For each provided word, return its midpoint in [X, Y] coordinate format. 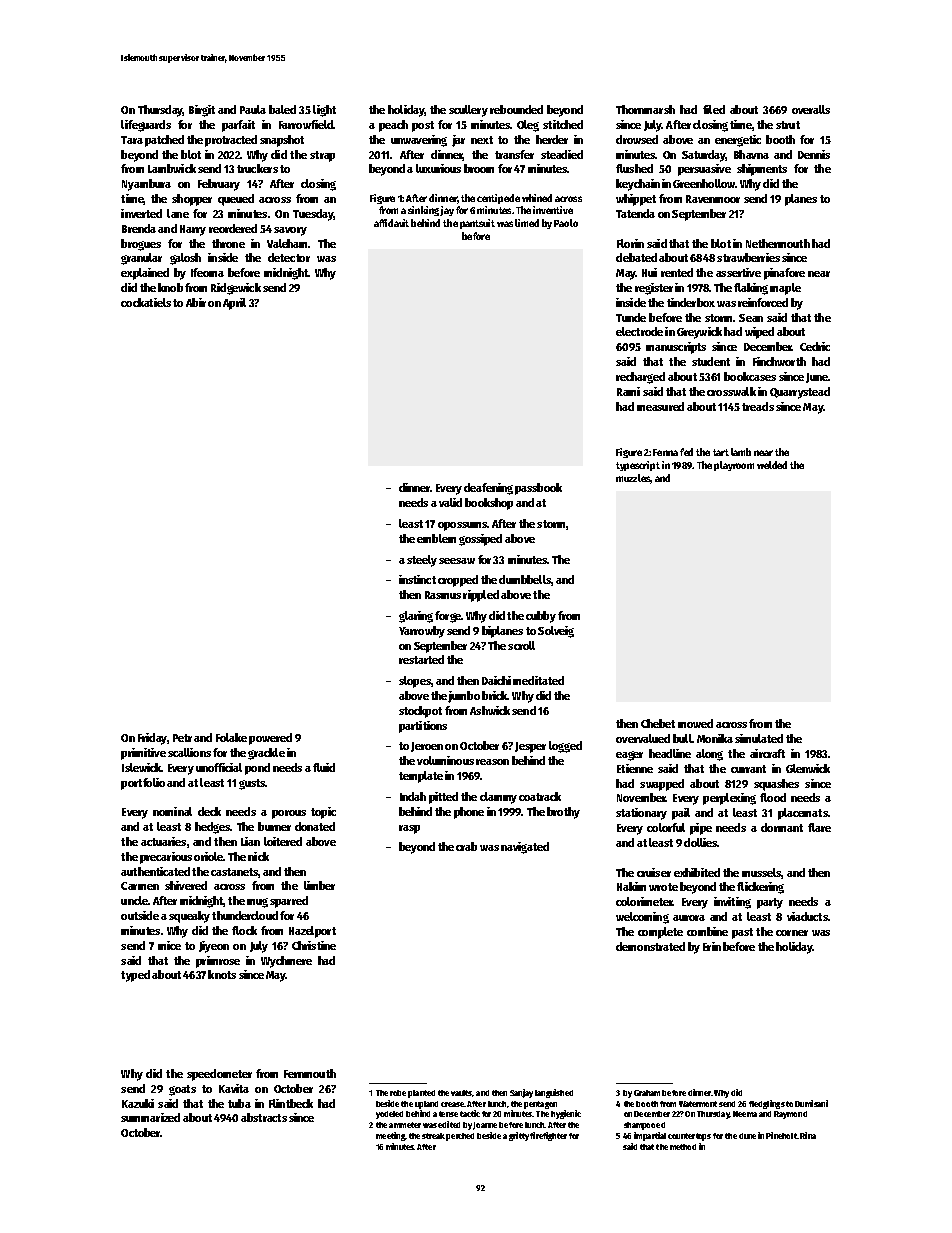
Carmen [140, 886]
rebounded [516, 109]
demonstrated [650, 946]
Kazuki [138, 1103]
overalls [811, 109]
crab [466, 846]
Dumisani [811, 1103]
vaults [462, 1093]
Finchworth [779, 361]
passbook [538, 489]
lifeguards [146, 126]
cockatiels [146, 302]
